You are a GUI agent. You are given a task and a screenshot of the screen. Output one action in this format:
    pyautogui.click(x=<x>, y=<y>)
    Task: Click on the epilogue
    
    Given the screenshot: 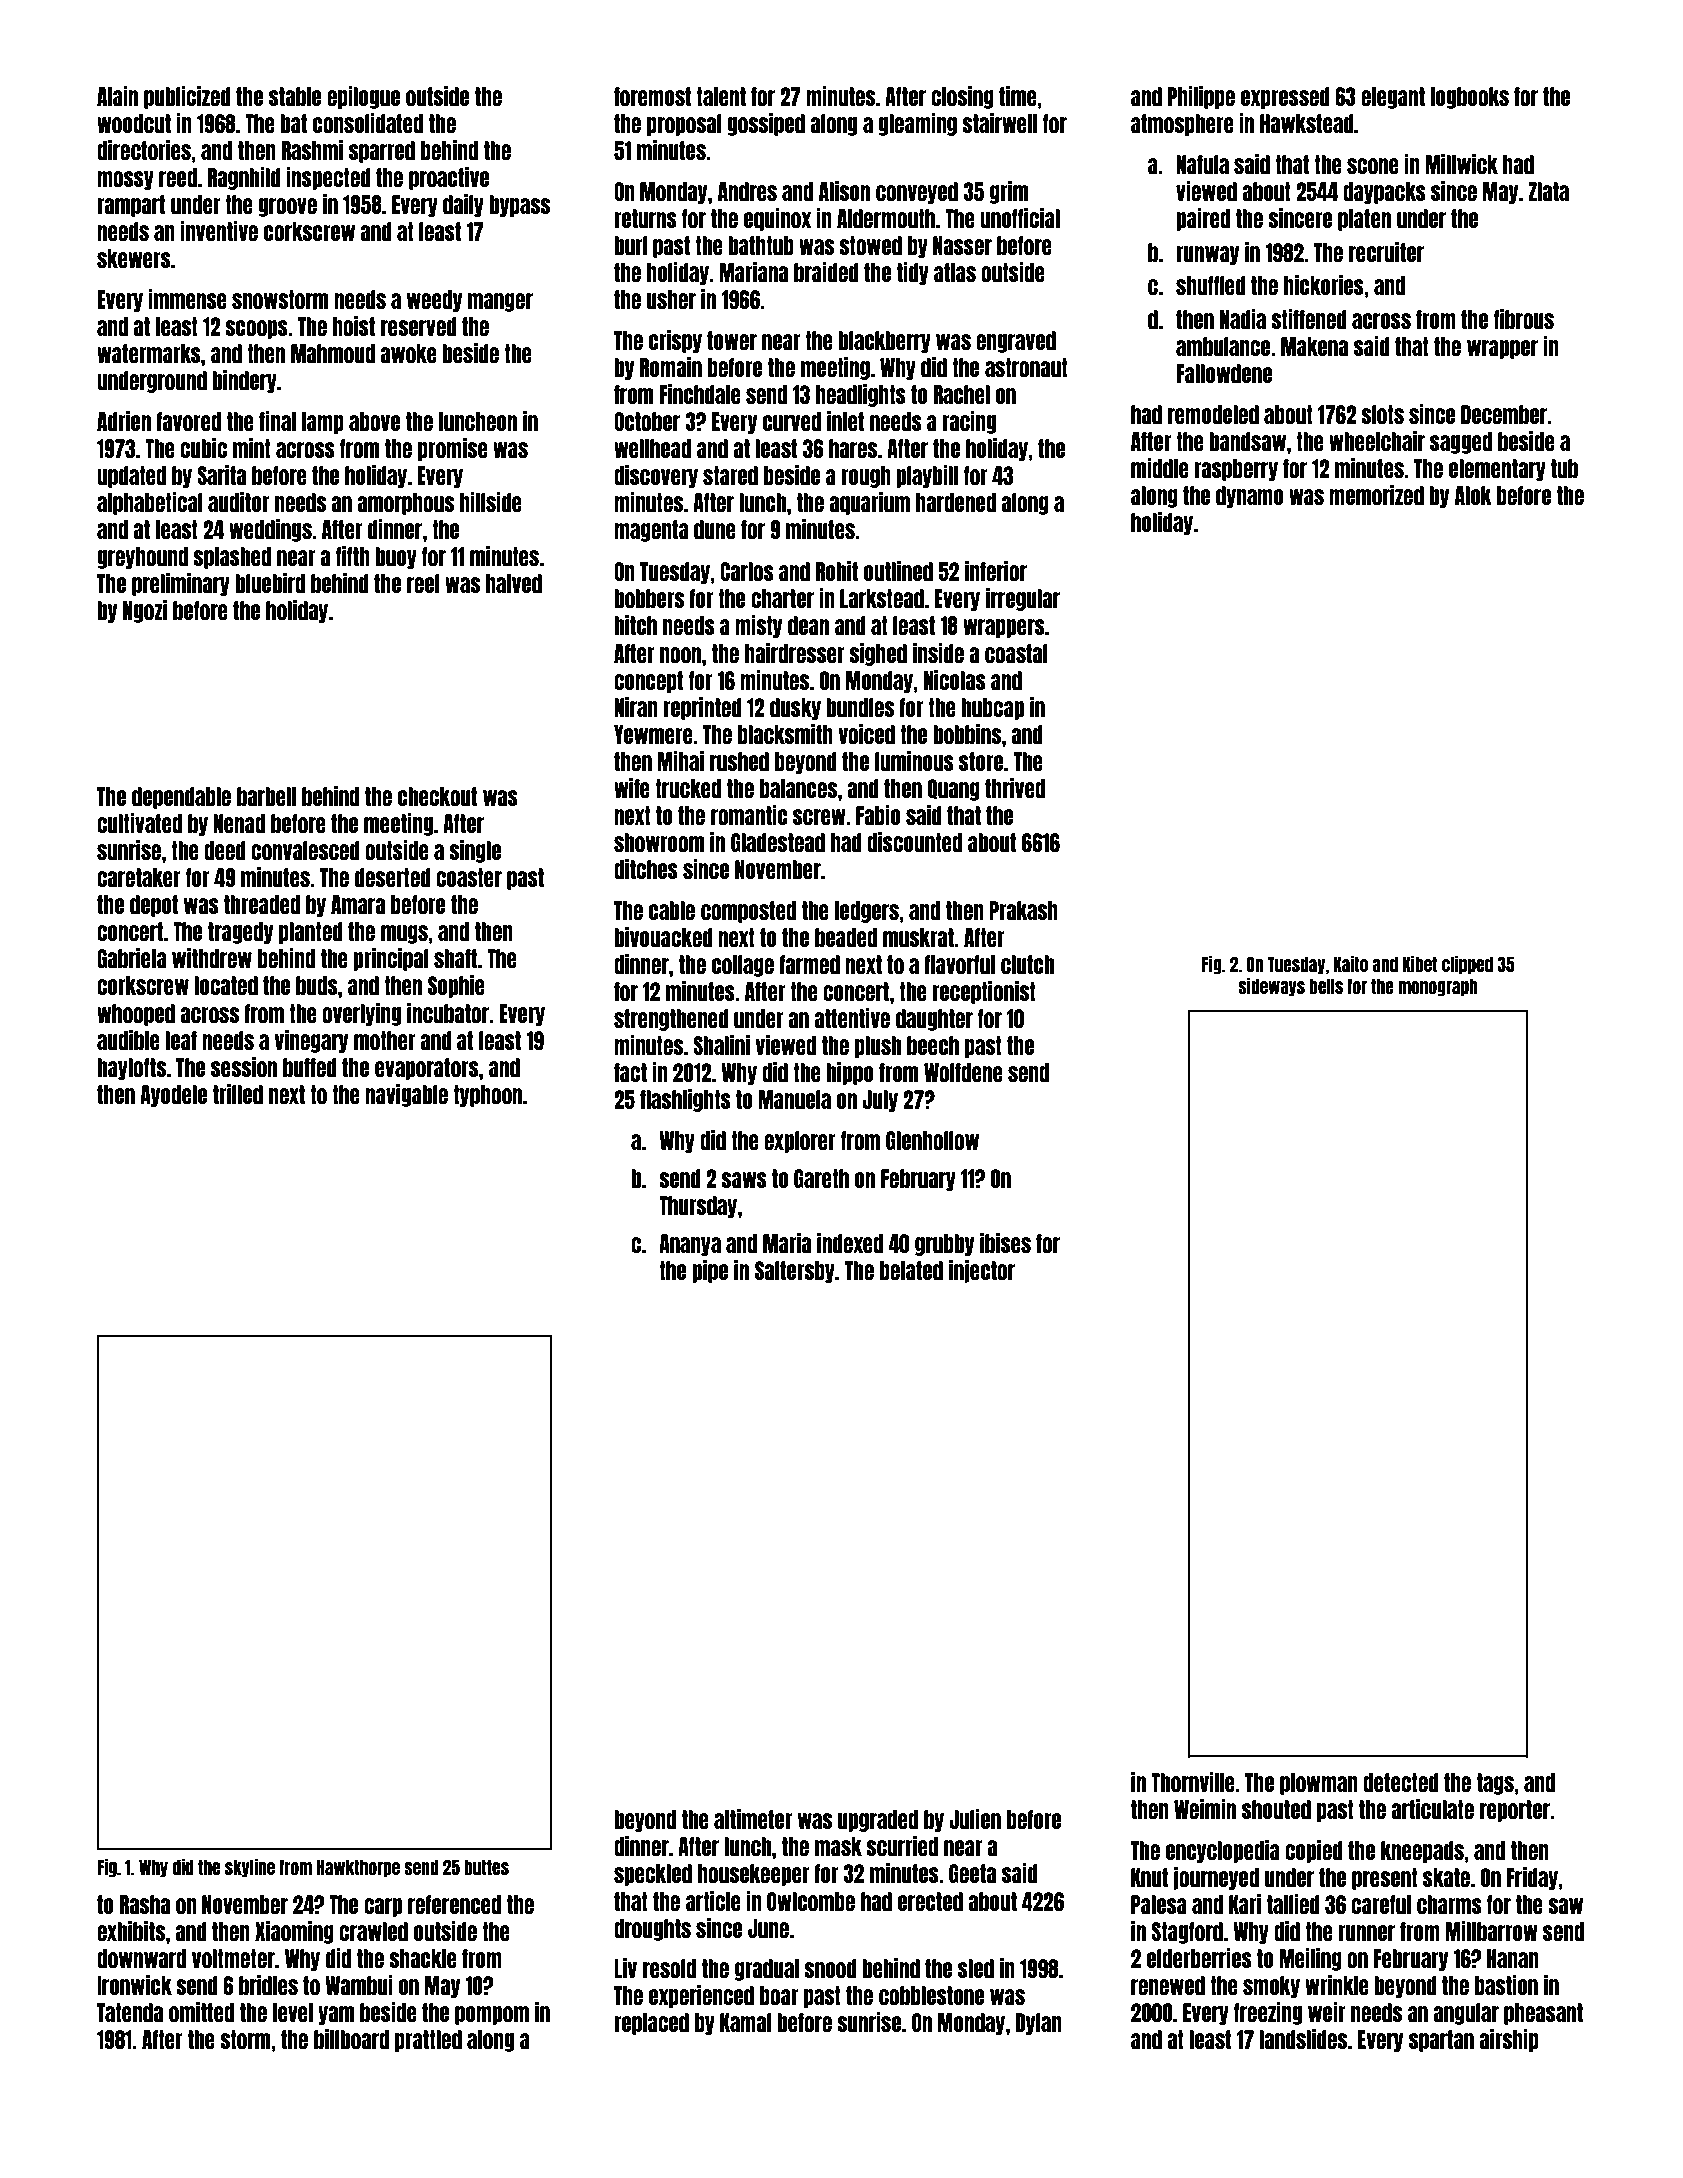 What is the action you would take?
    pyautogui.click(x=363, y=97)
